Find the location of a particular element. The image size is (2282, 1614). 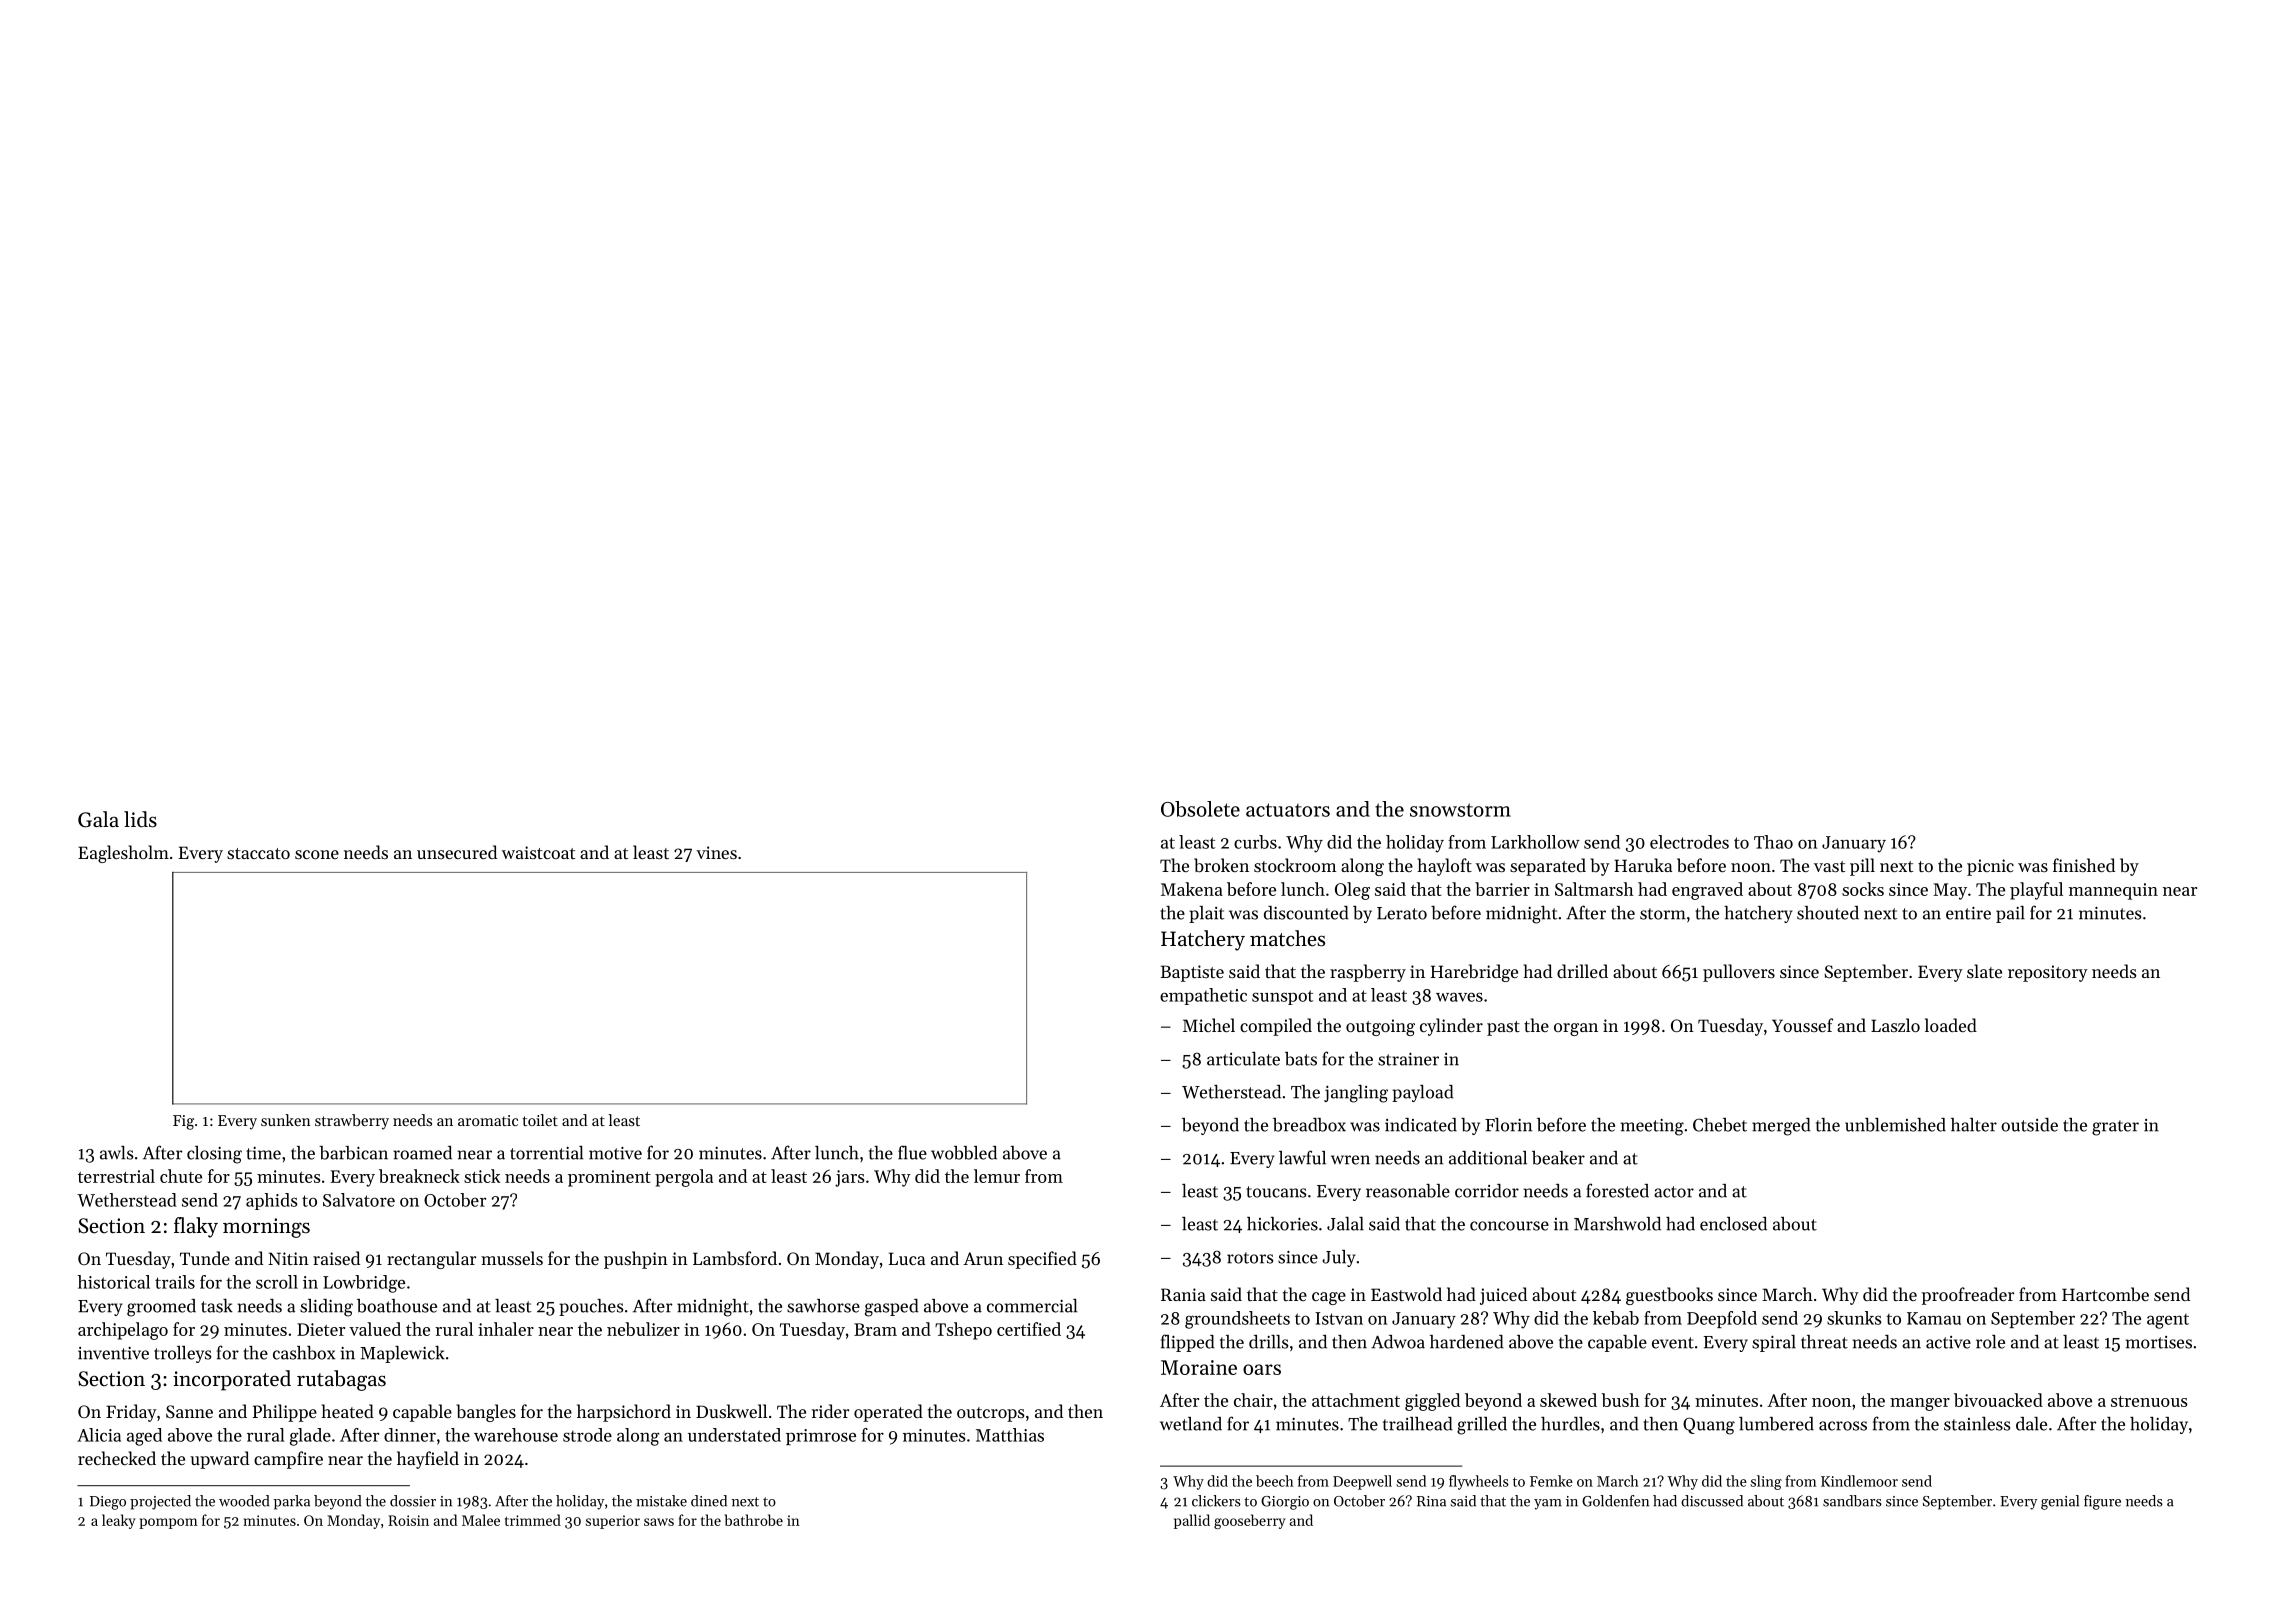

Eastwold is located at coordinates (1406, 1294).
